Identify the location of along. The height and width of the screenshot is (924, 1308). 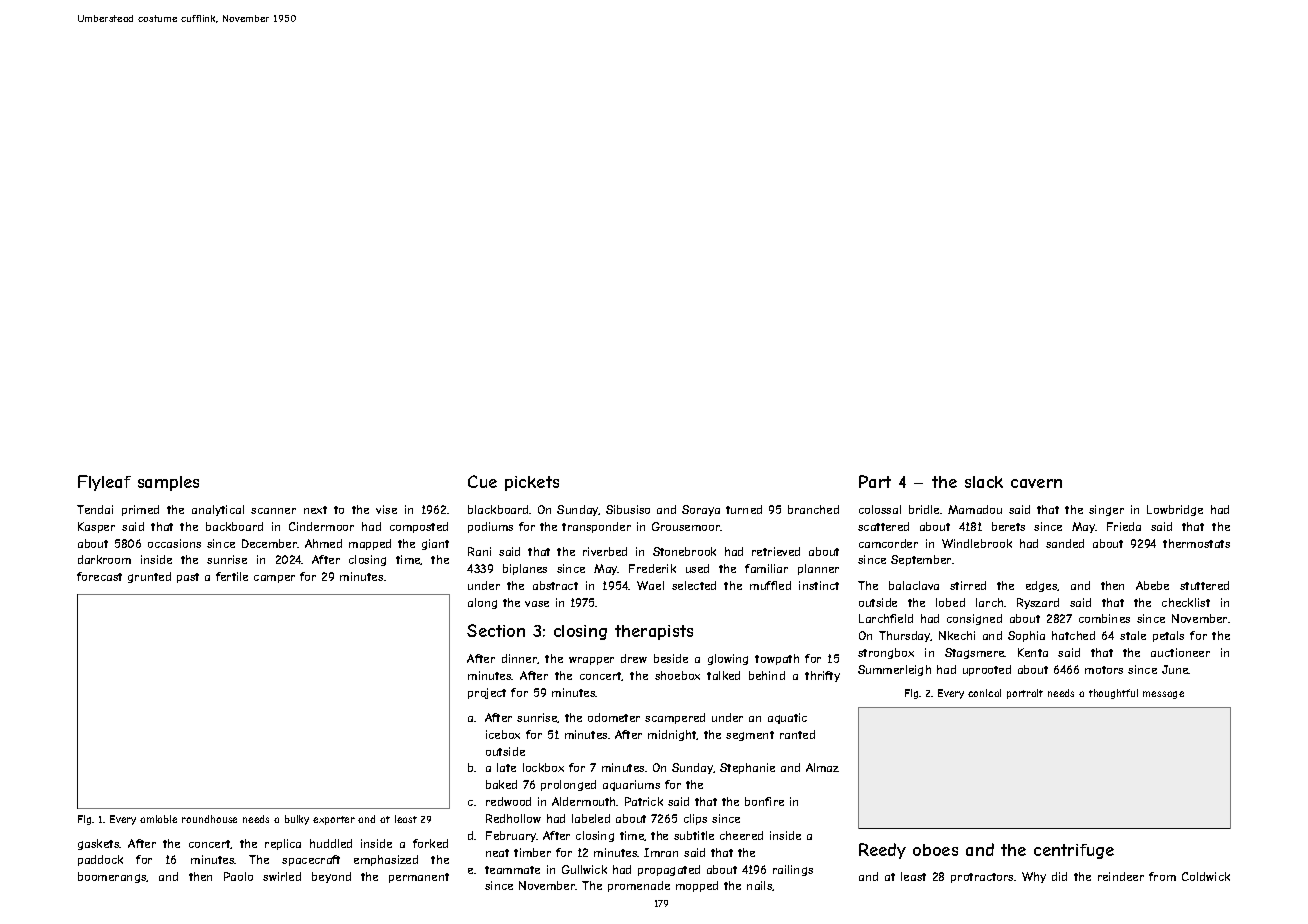
(482, 603).
